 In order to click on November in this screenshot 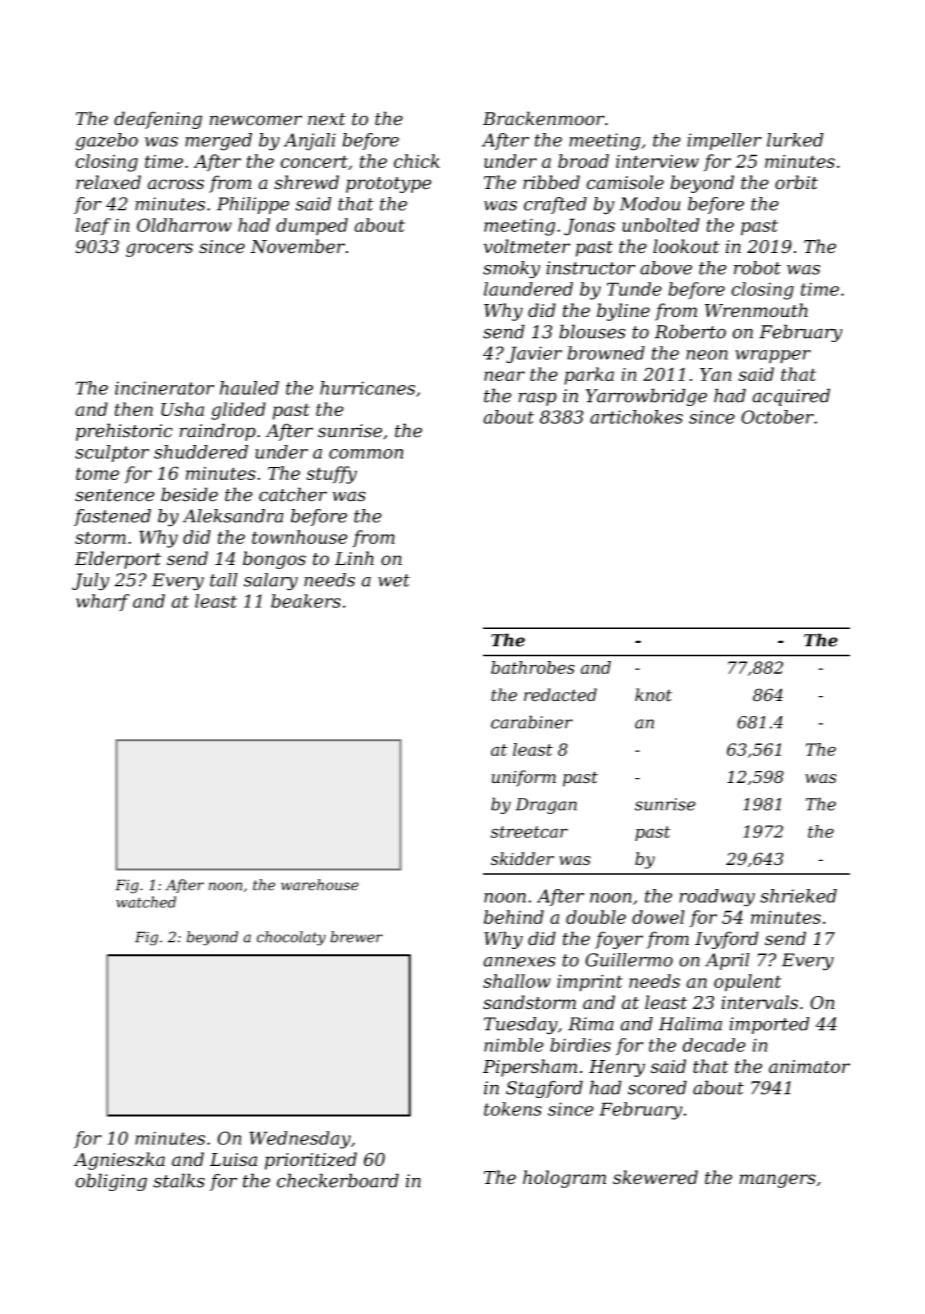, I will do `click(297, 246)`.
